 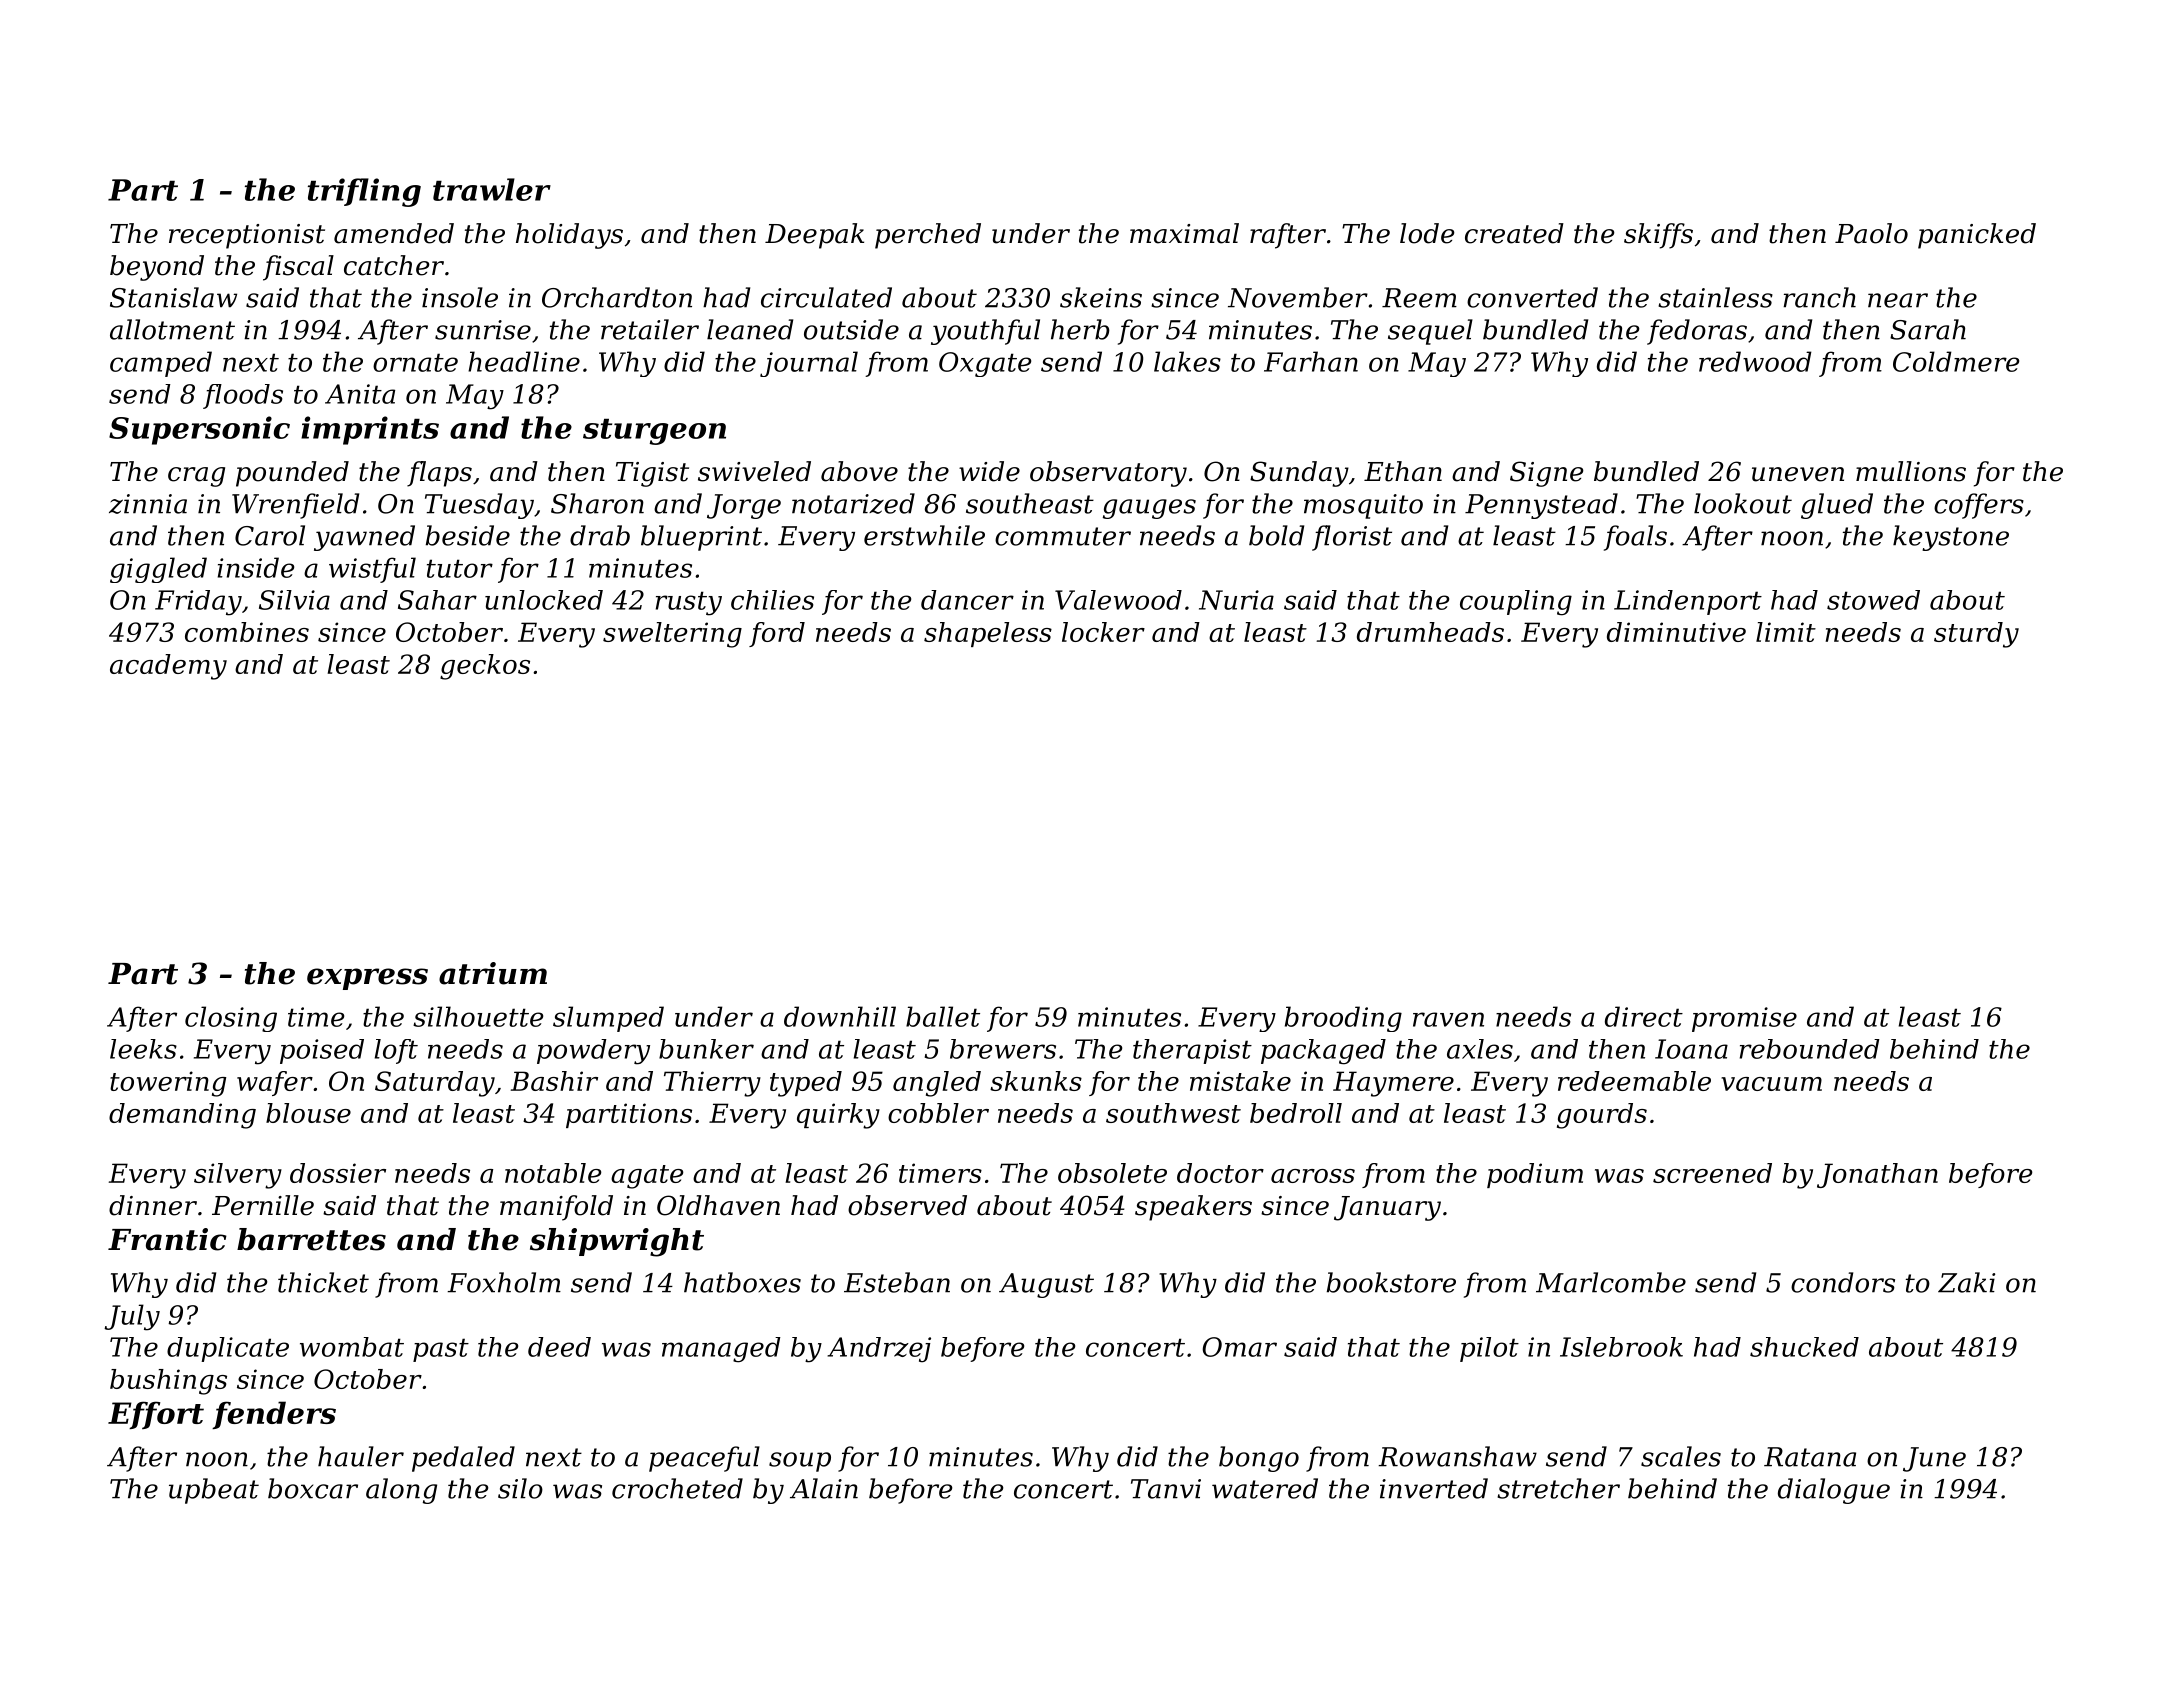 What do you see at coordinates (1313, 1176) in the screenshot?
I see `across` at bounding box center [1313, 1176].
